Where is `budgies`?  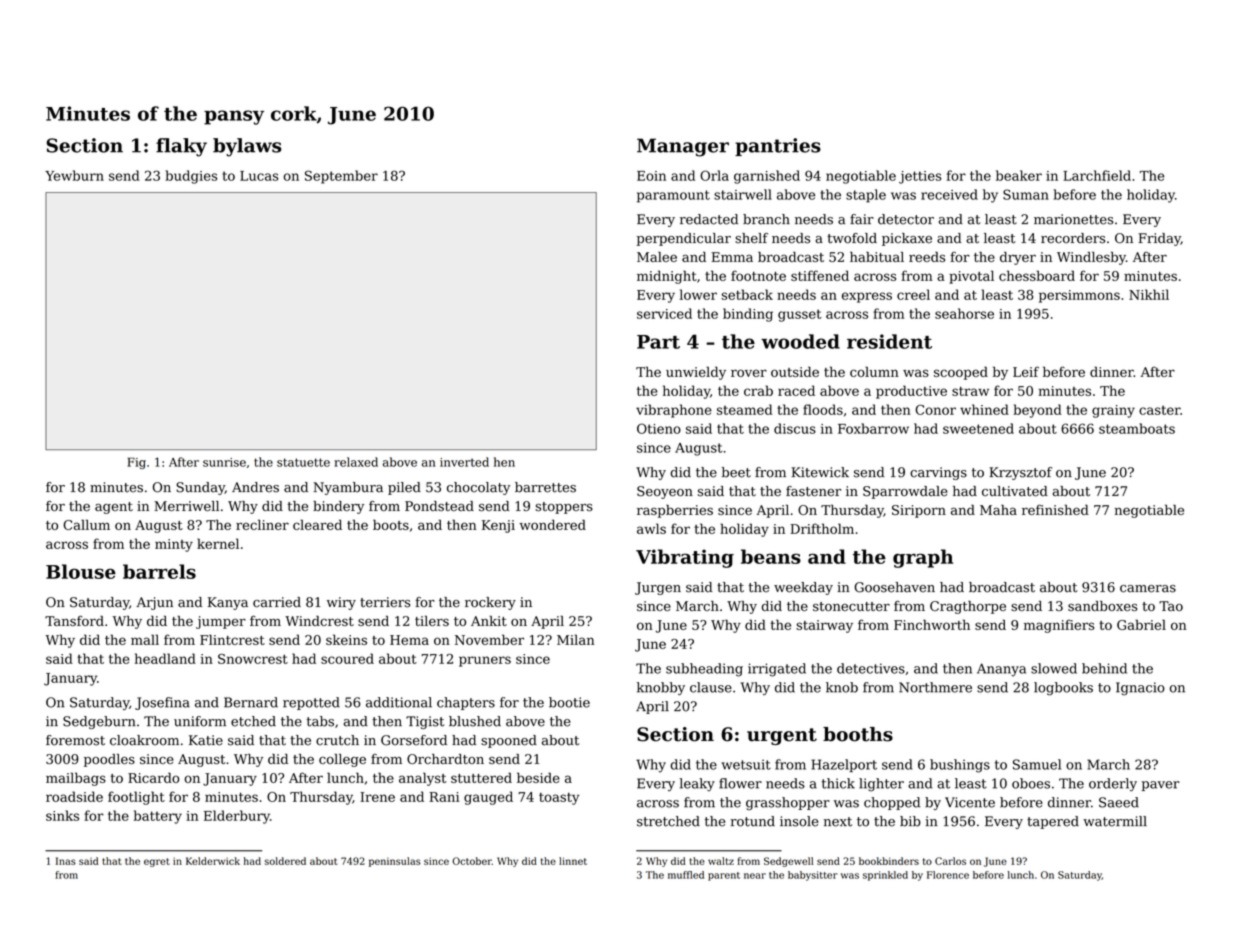
budgies is located at coordinates (191, 177).
